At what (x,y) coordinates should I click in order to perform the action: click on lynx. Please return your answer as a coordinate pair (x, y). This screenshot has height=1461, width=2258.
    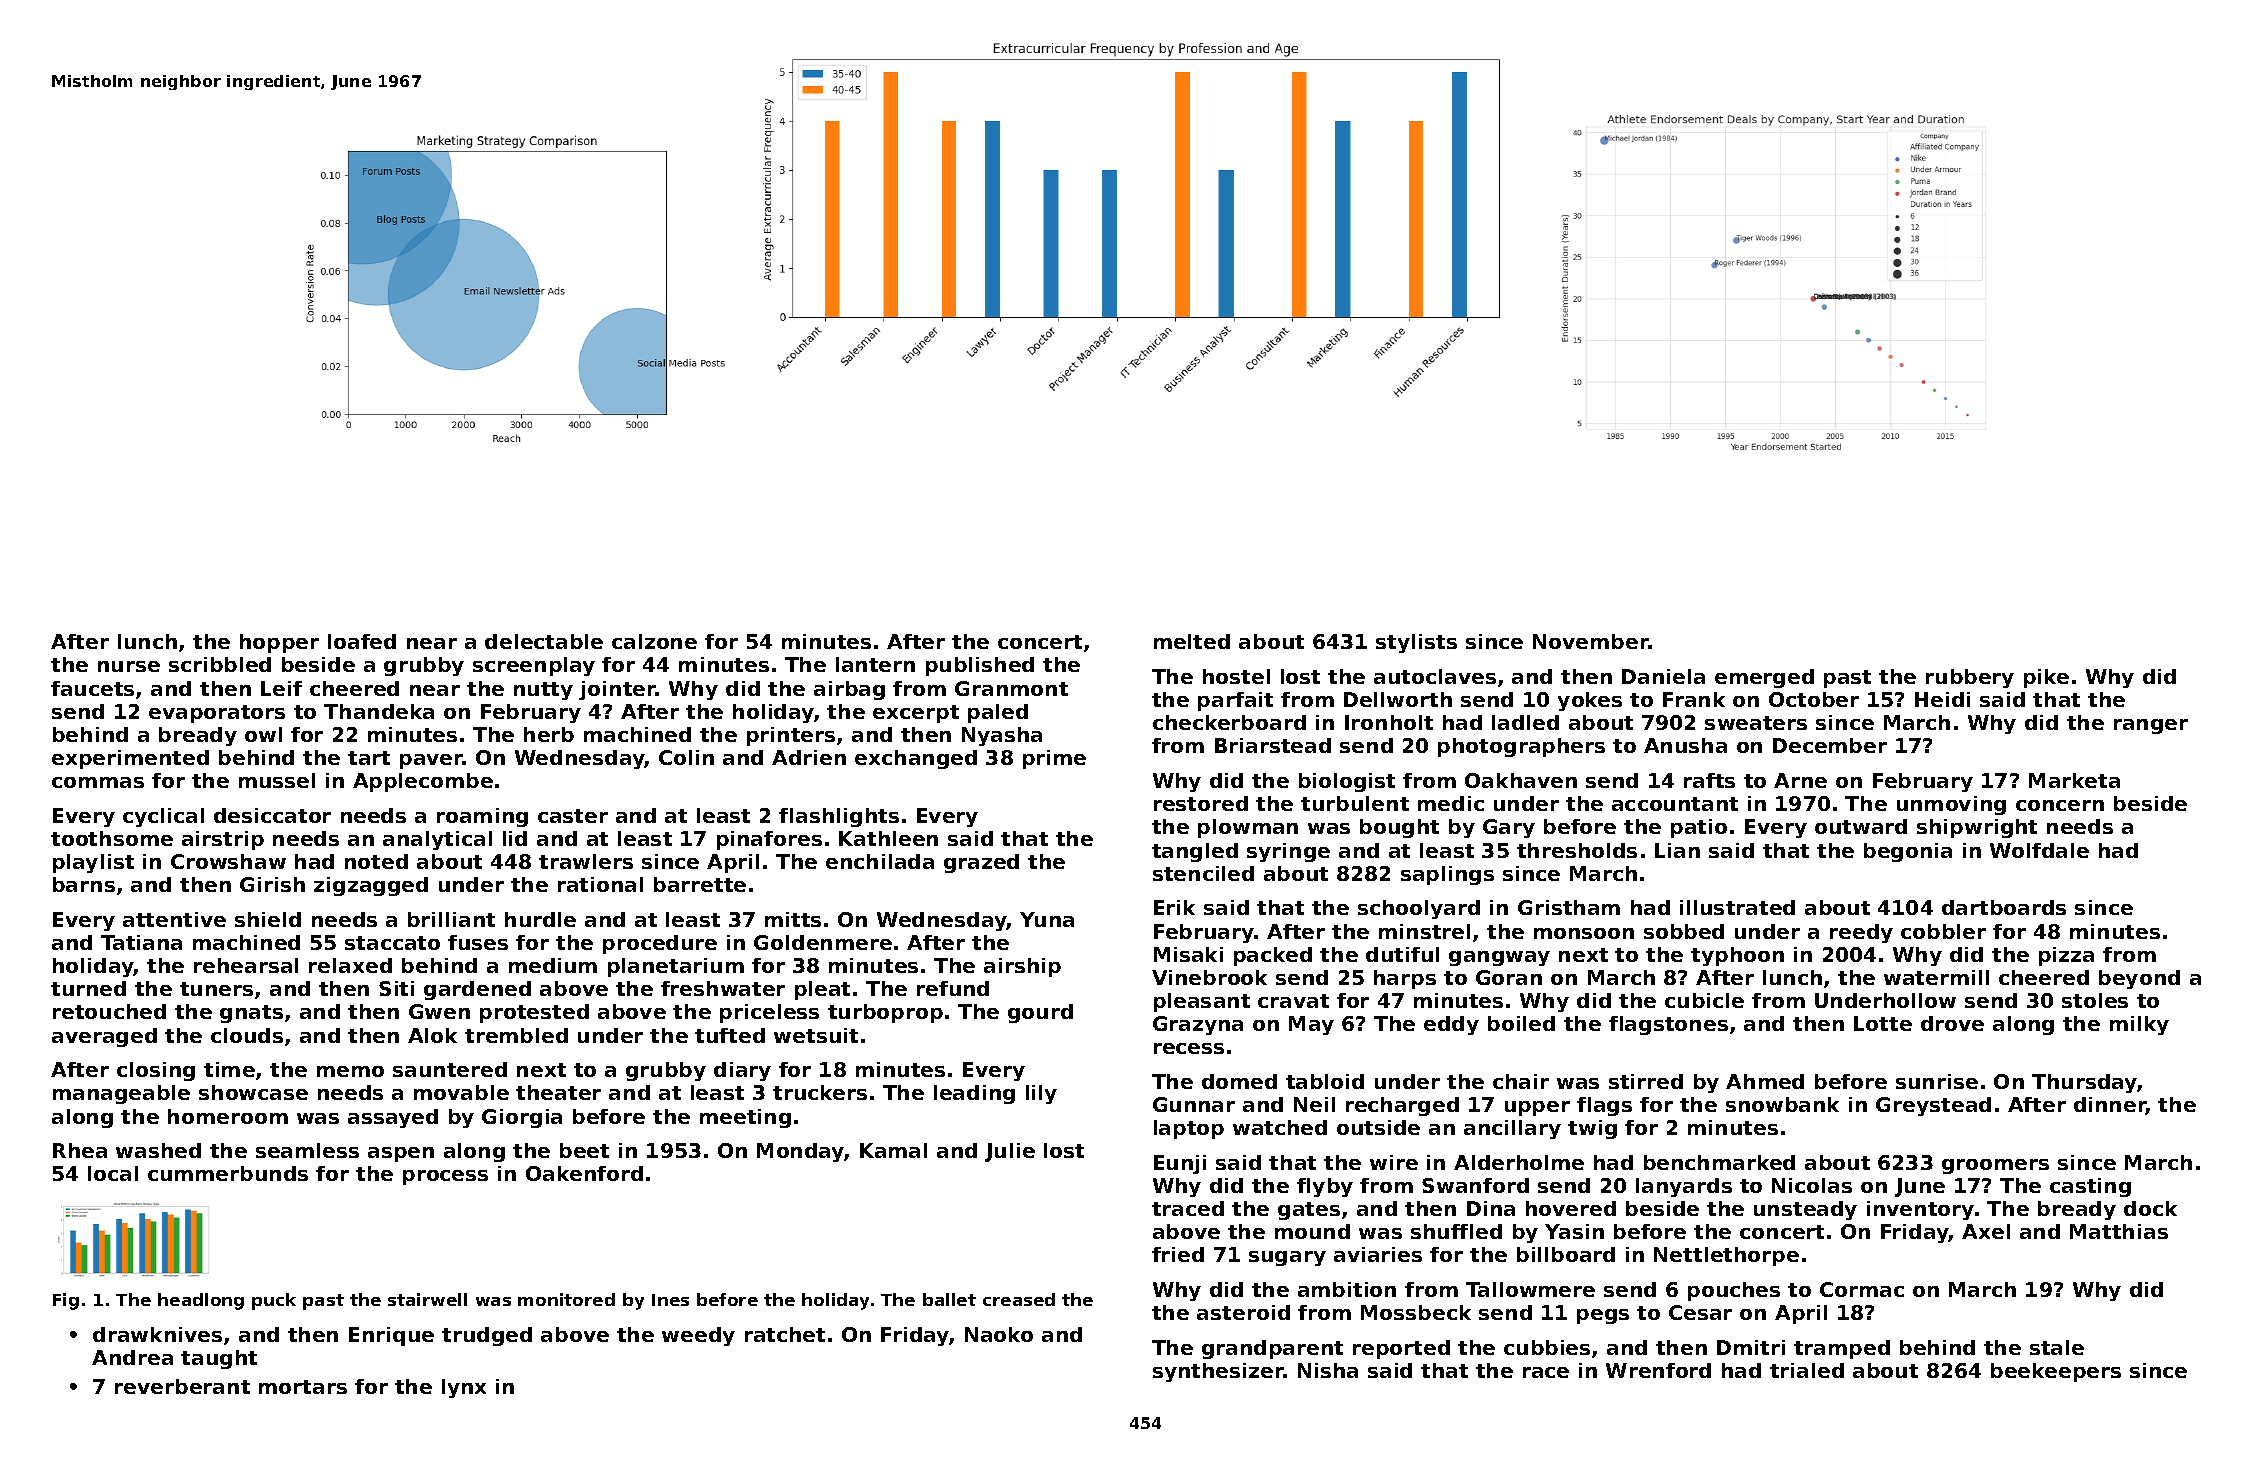
    Looking at the image, I should click on (464, 1388).
